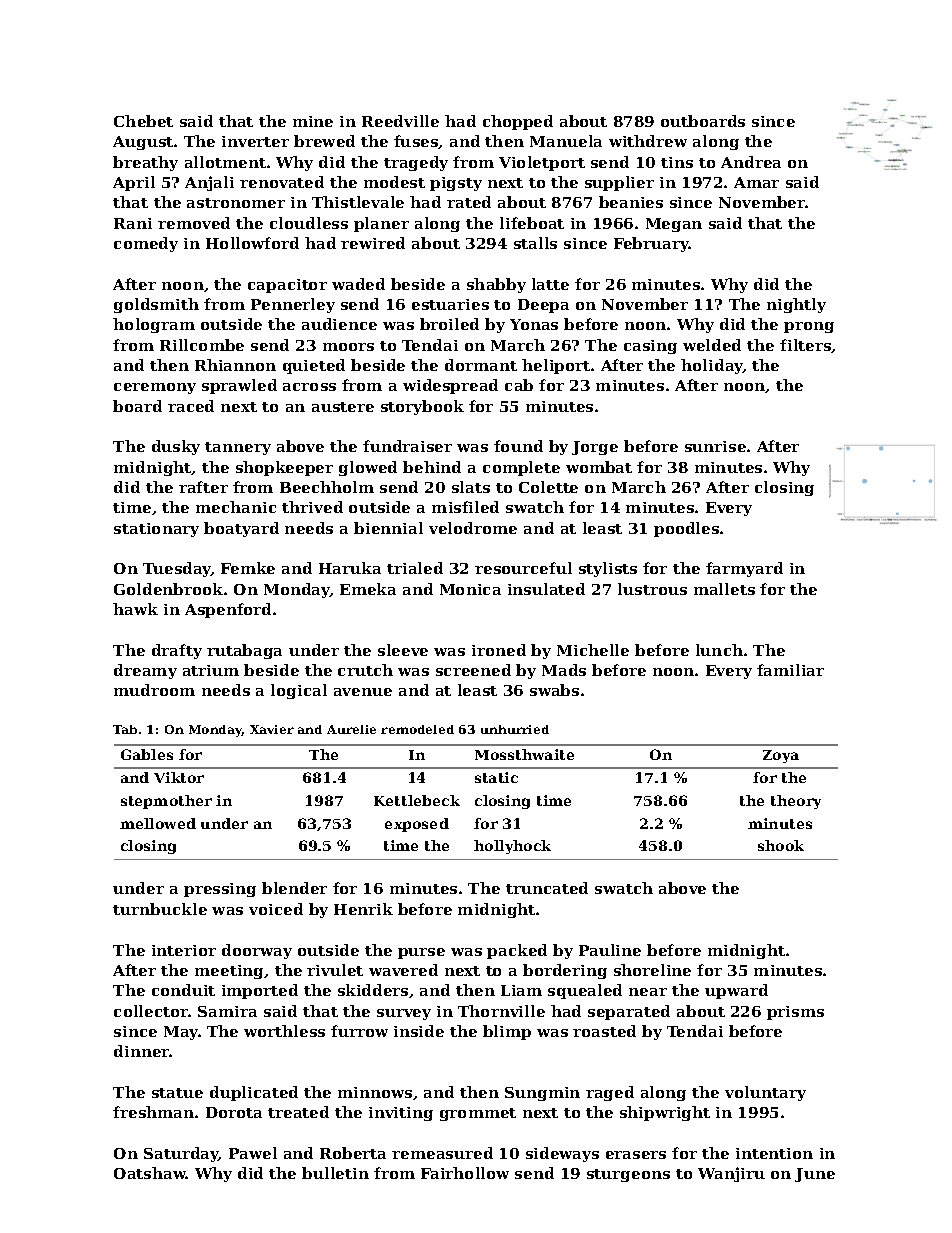 This image has height=1233, width=952. Describe the element at coordinates (619, 183) in the image. I see `supplier` at that location.
